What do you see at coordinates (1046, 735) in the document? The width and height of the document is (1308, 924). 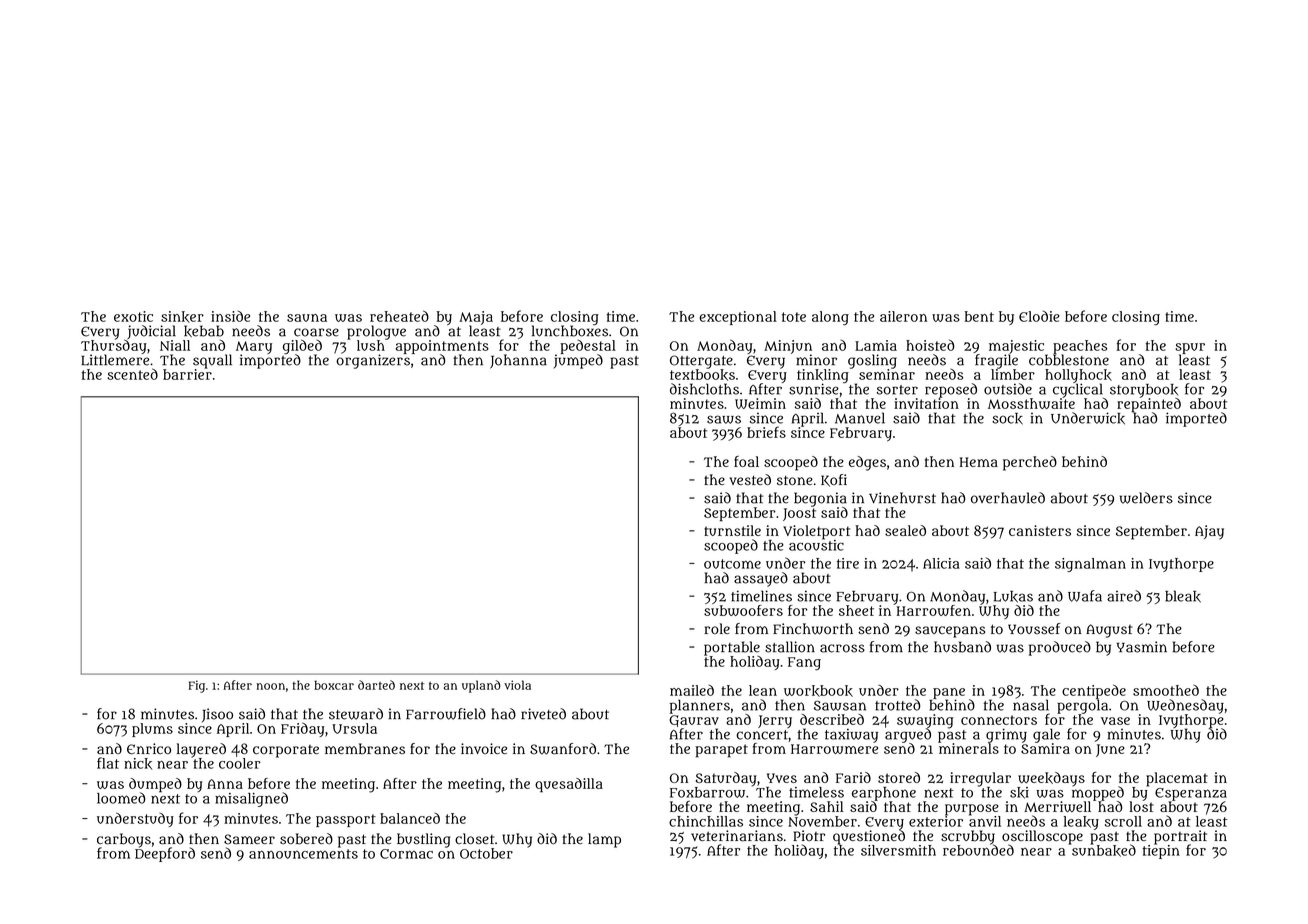 I see `gale` at bounding box center [1046, 735].
